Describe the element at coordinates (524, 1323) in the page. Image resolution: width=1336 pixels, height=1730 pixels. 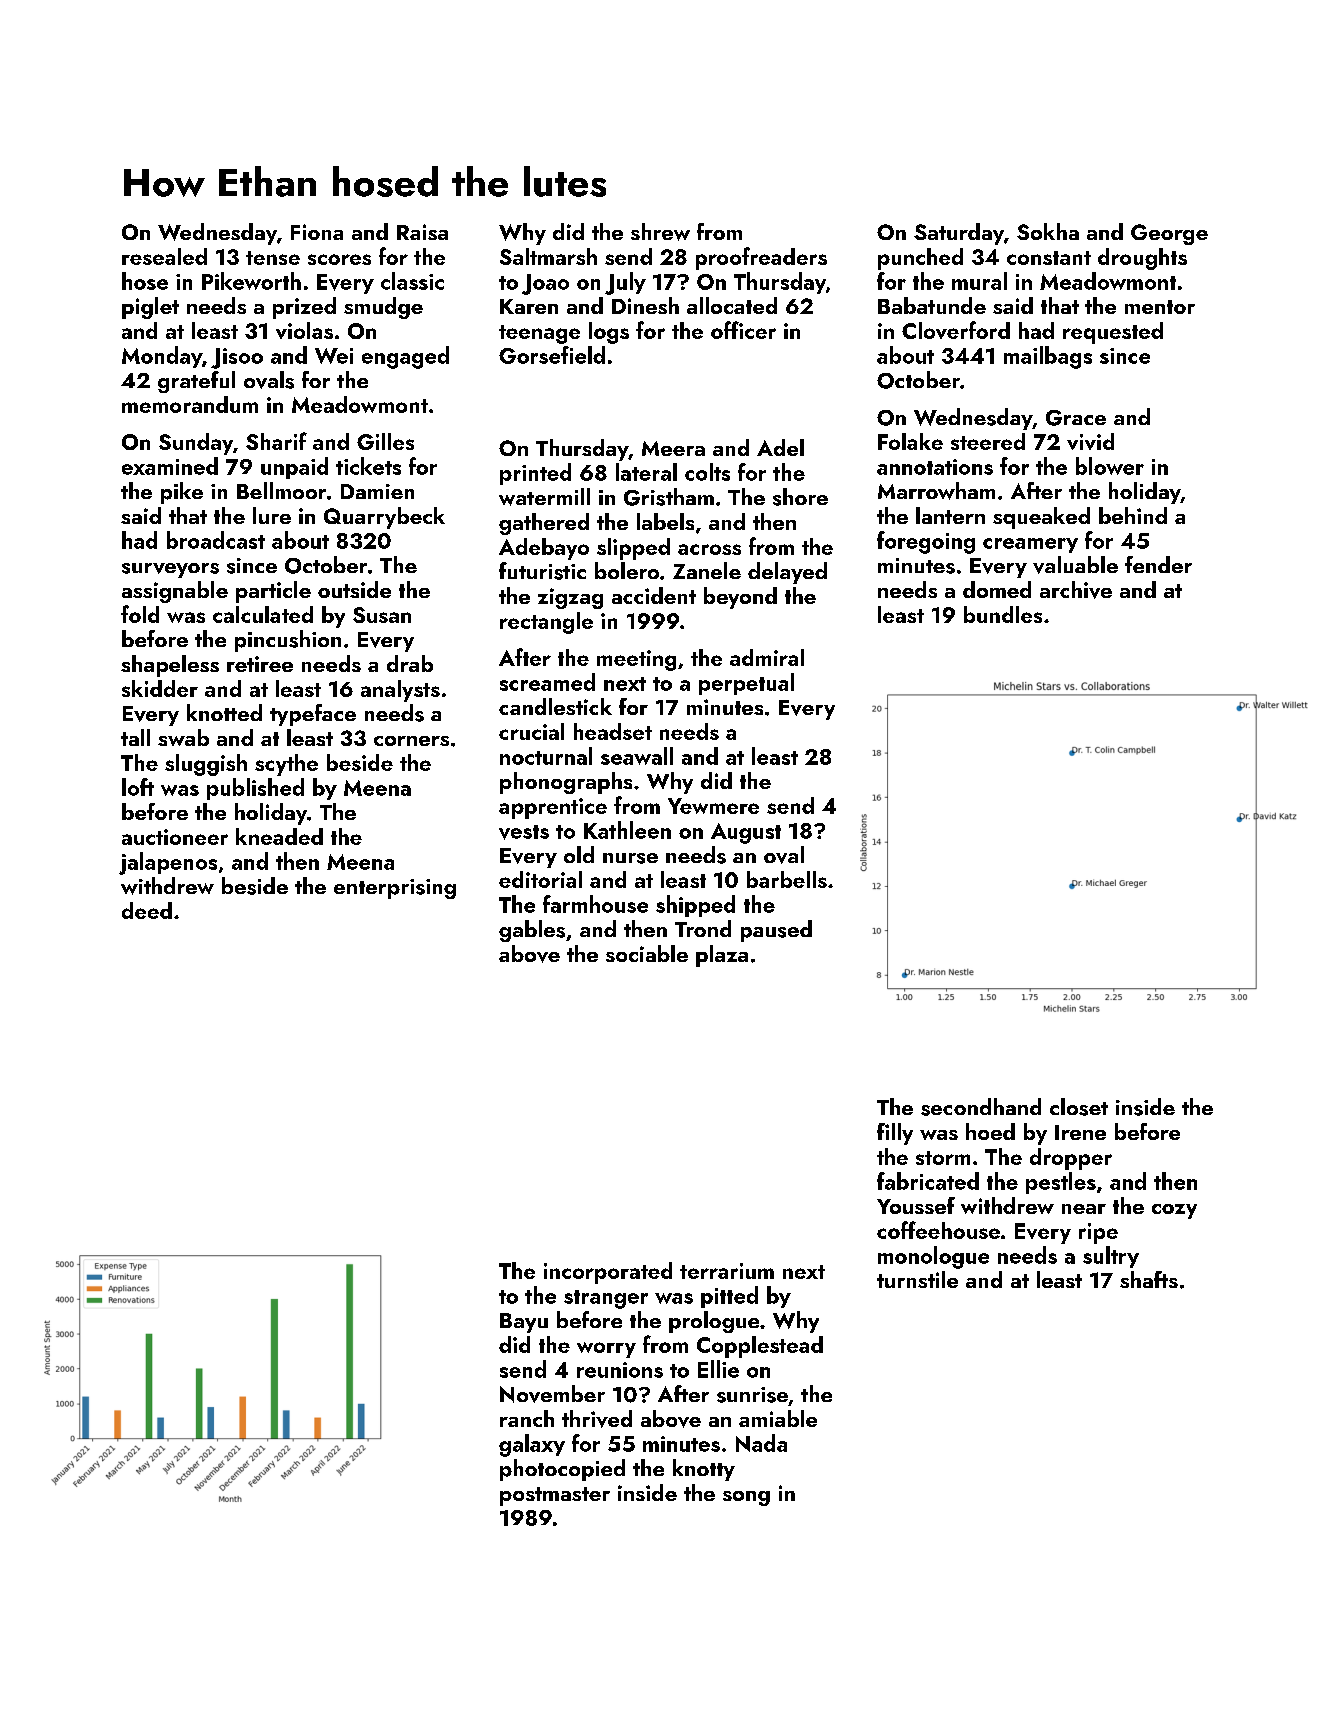
I see `Bayu` at that location.
